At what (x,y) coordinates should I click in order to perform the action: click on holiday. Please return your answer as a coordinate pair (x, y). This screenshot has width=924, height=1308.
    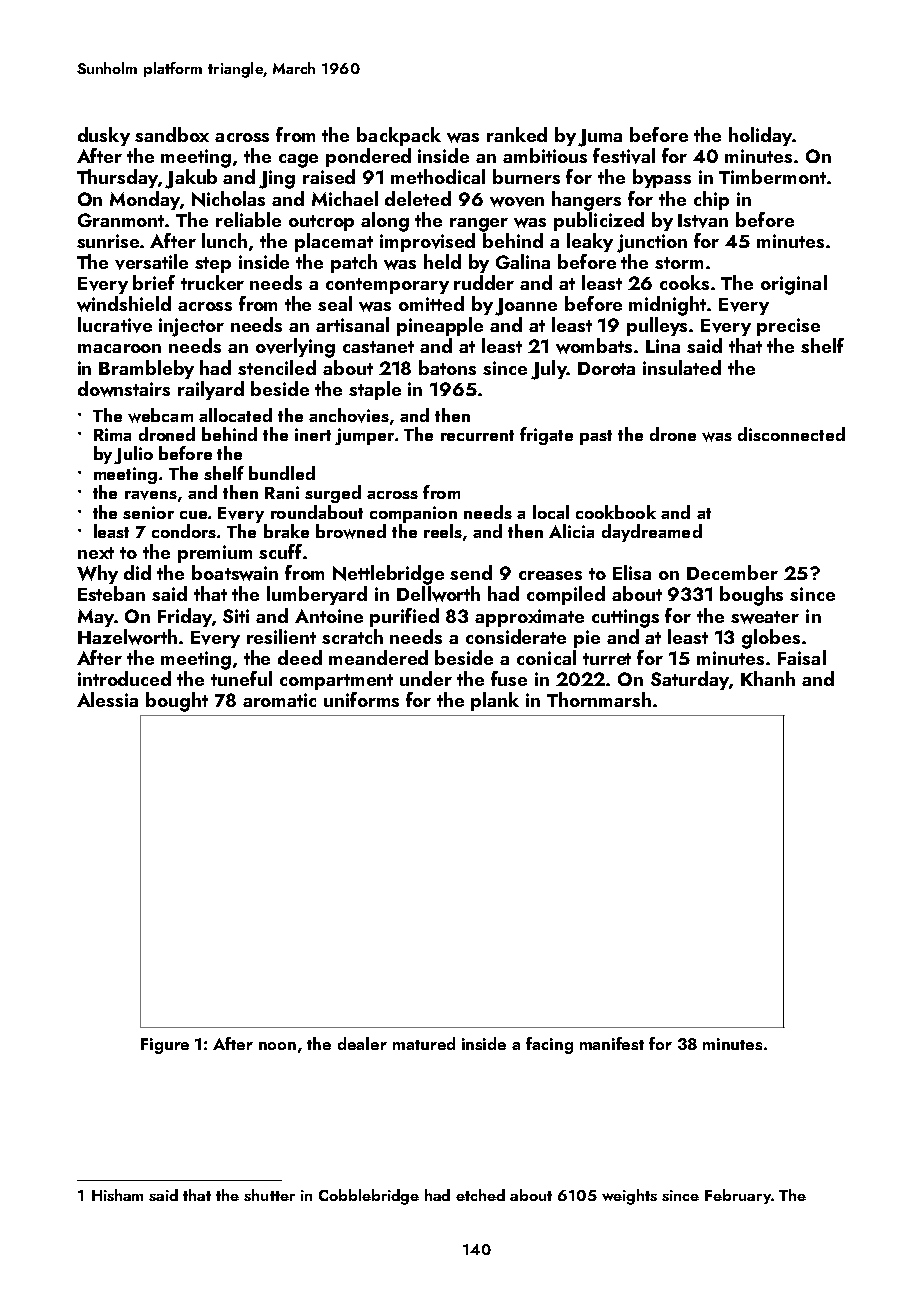
    Looking at the image, I should click on (760, 136).
